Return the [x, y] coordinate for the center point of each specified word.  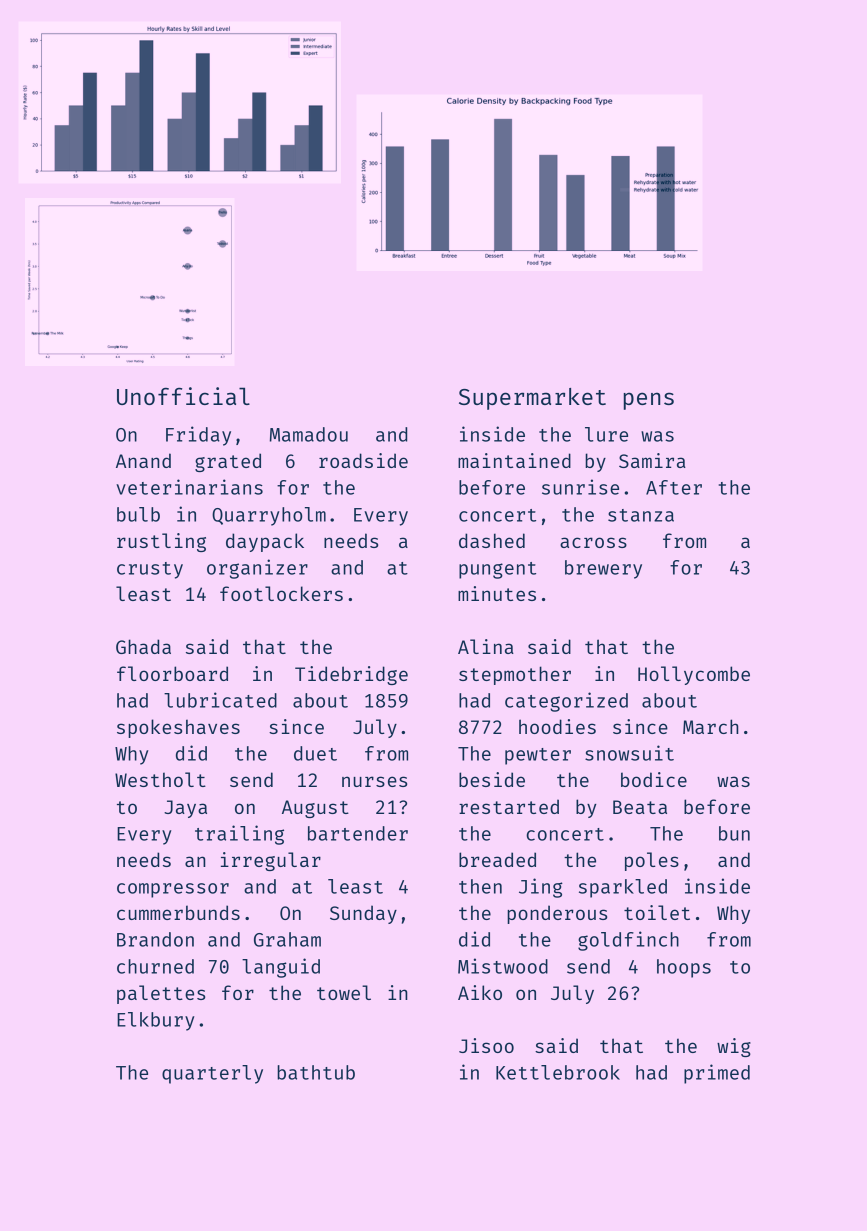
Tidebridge [351, 675]
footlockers [281, 593]
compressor [173, 890]
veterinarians [189, 487]
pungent [497, 570]
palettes [161, 994]
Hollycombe [694, 675]
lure [606, 434]
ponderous [557, 914]
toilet [657, 912]
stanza [641, 515]
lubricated [220, 700]
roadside [363, 460]
